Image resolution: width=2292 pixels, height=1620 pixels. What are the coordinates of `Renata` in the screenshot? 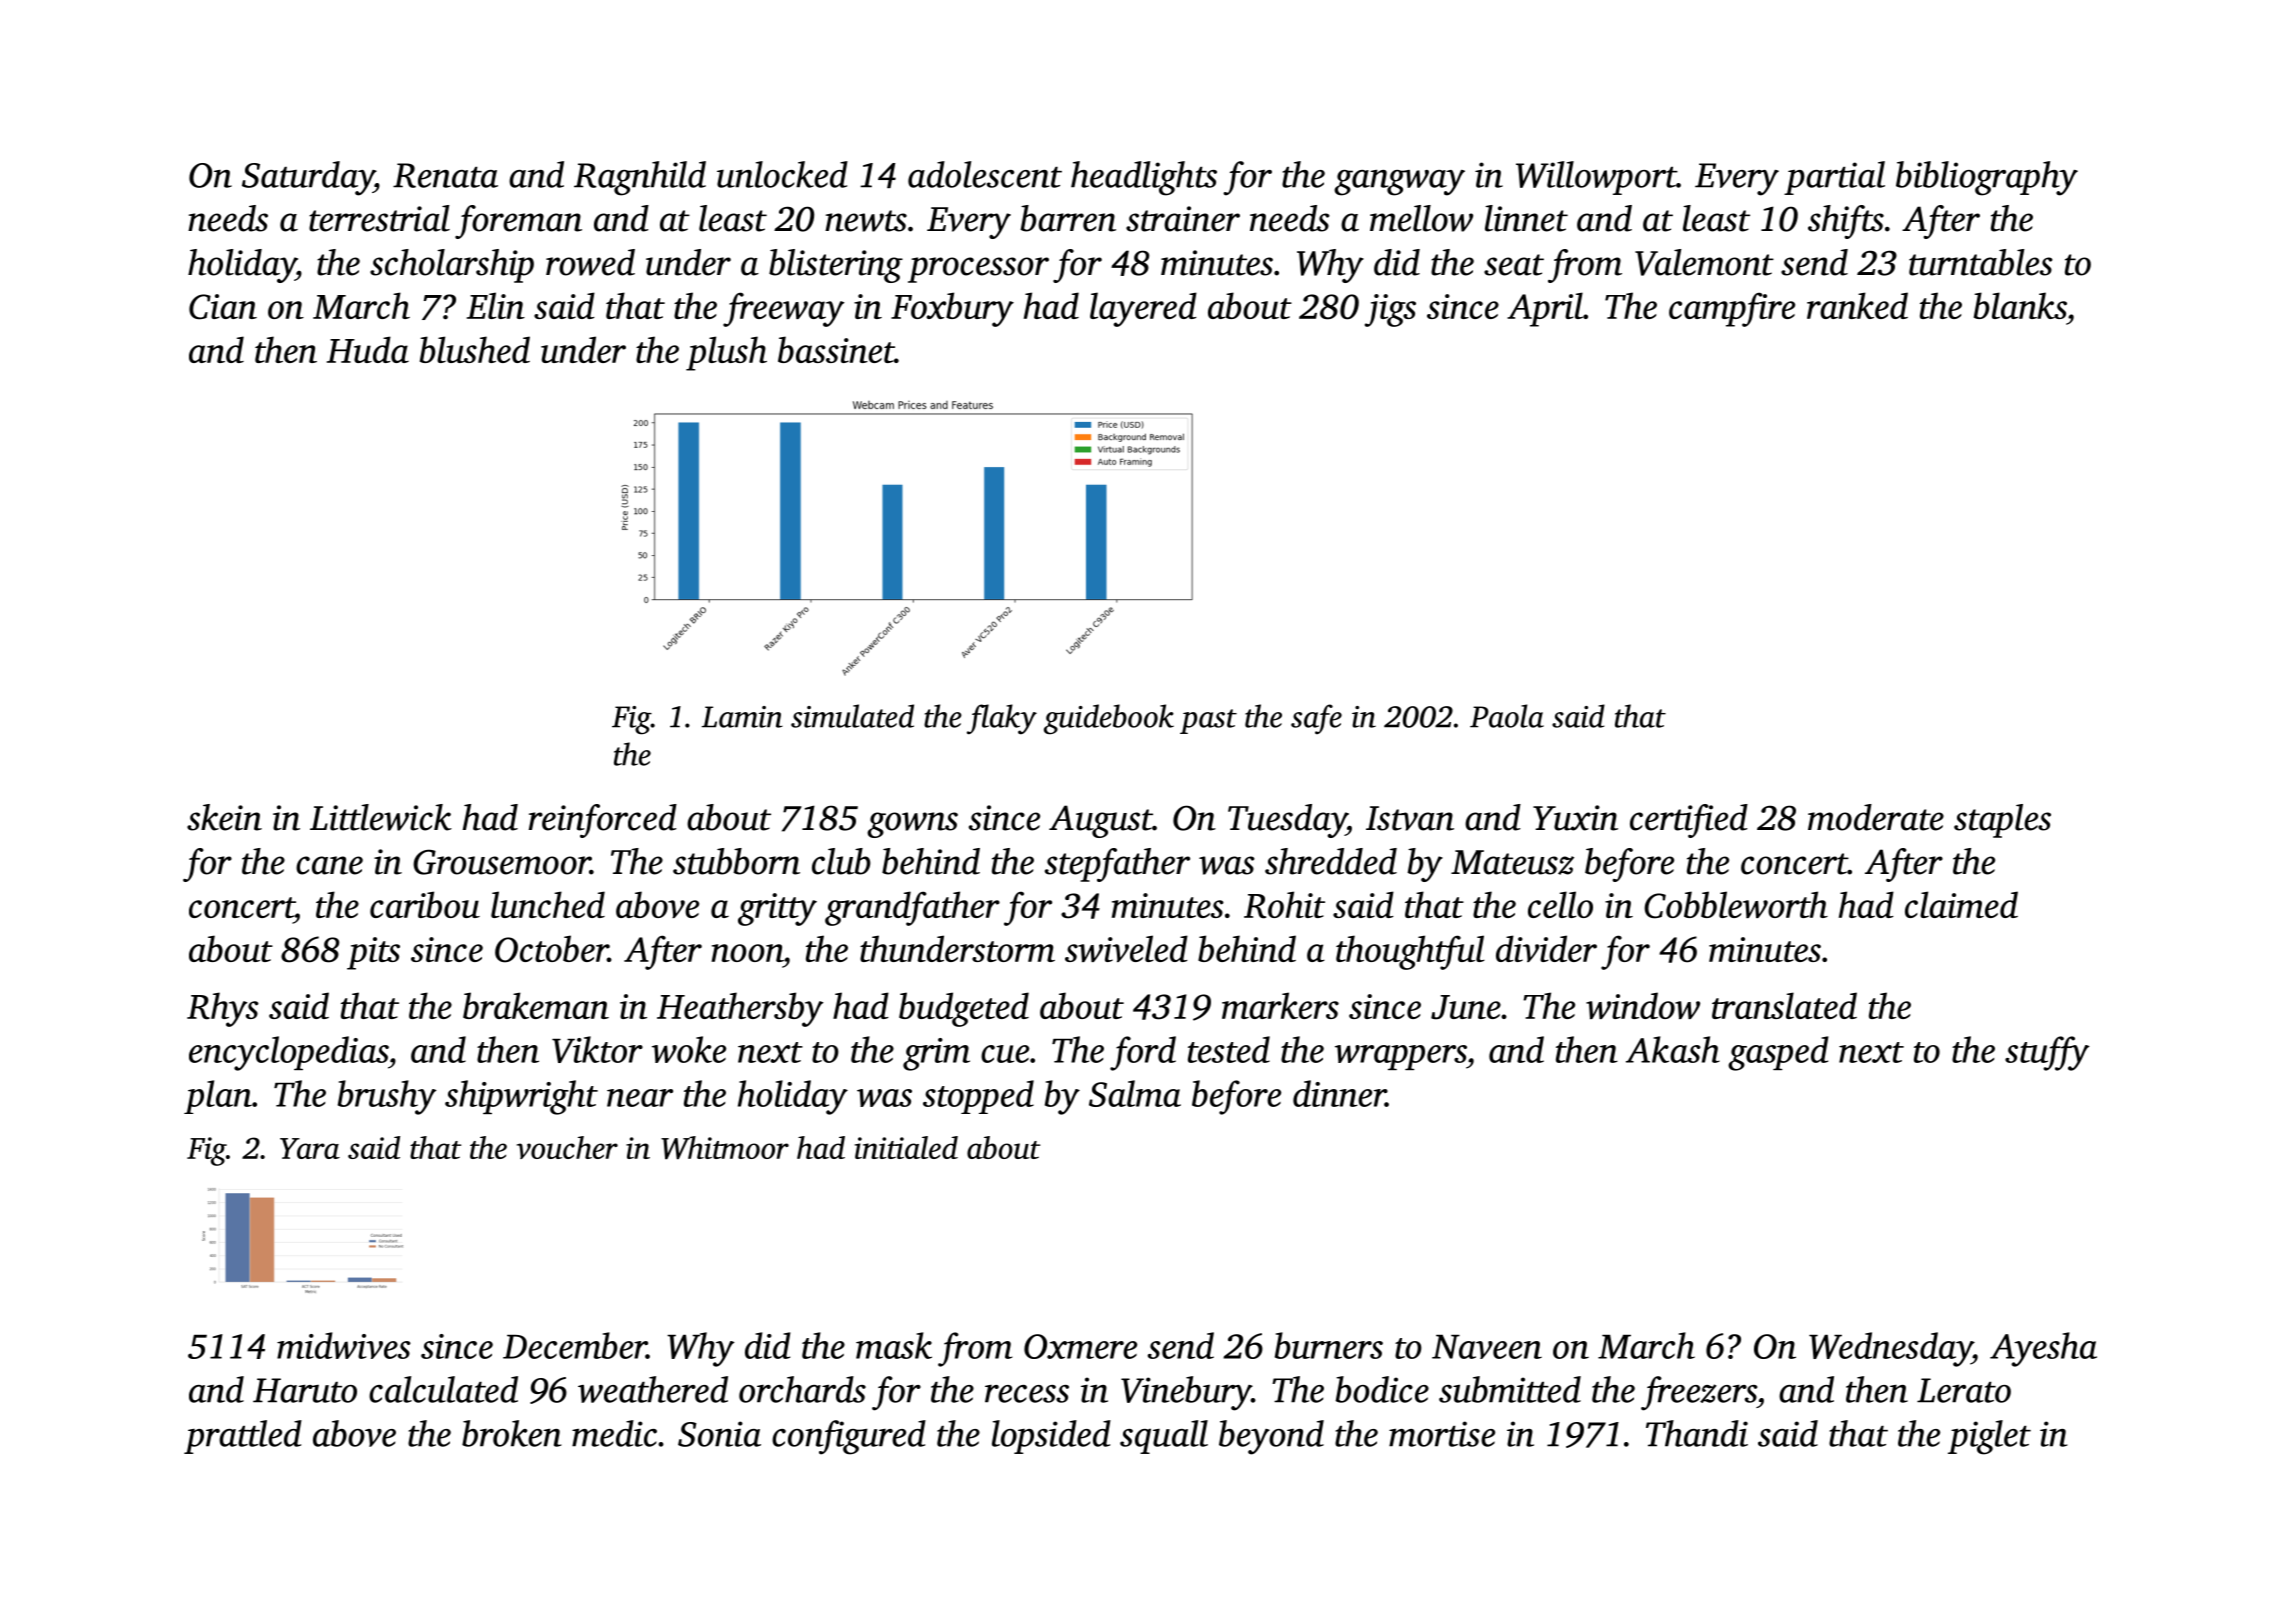 It's located at (445, 175).
